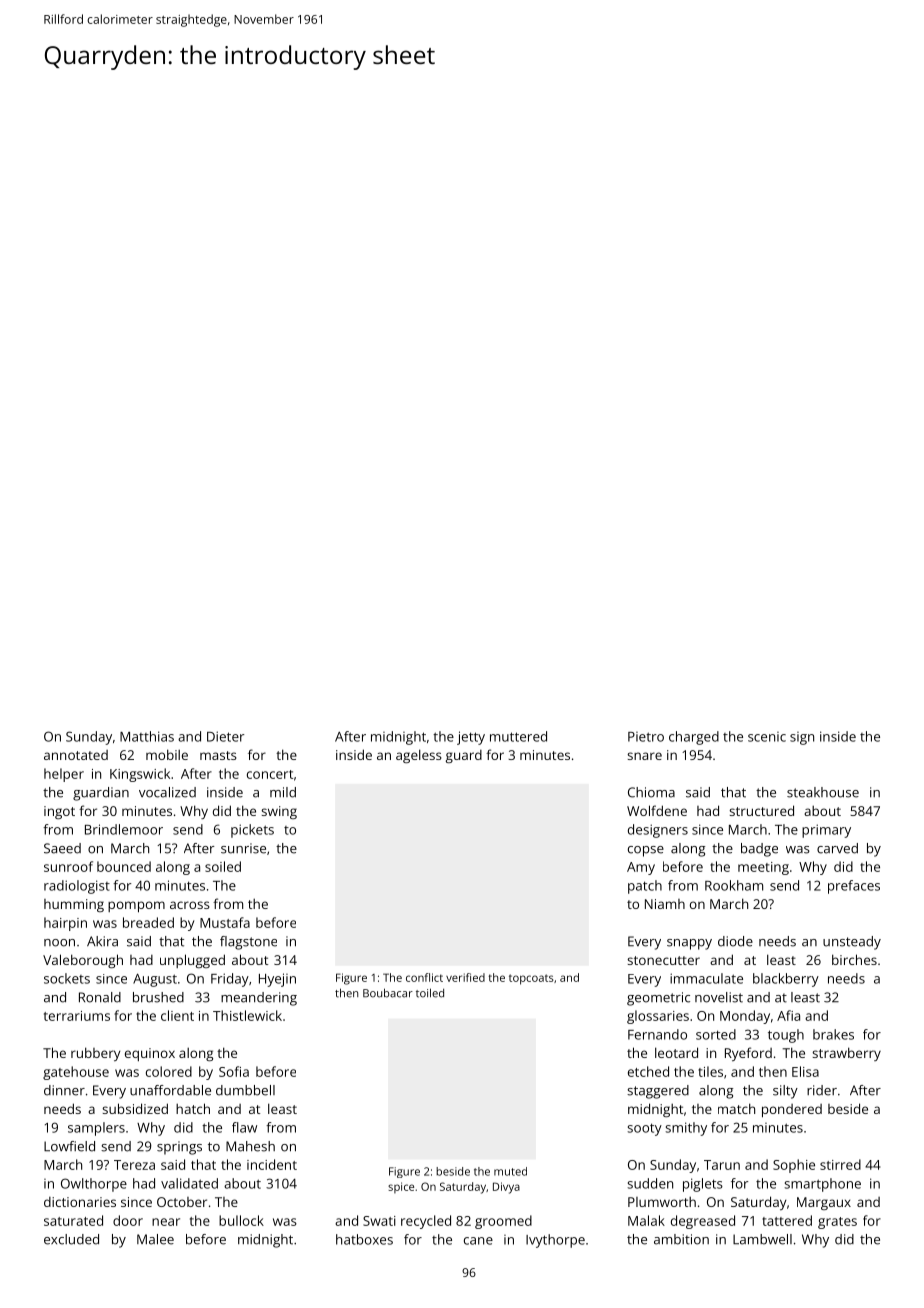 The image size is (924, 1308). Describe the element at coordinates (767, 737) in the screenshot. I see `scenic` at that location.
